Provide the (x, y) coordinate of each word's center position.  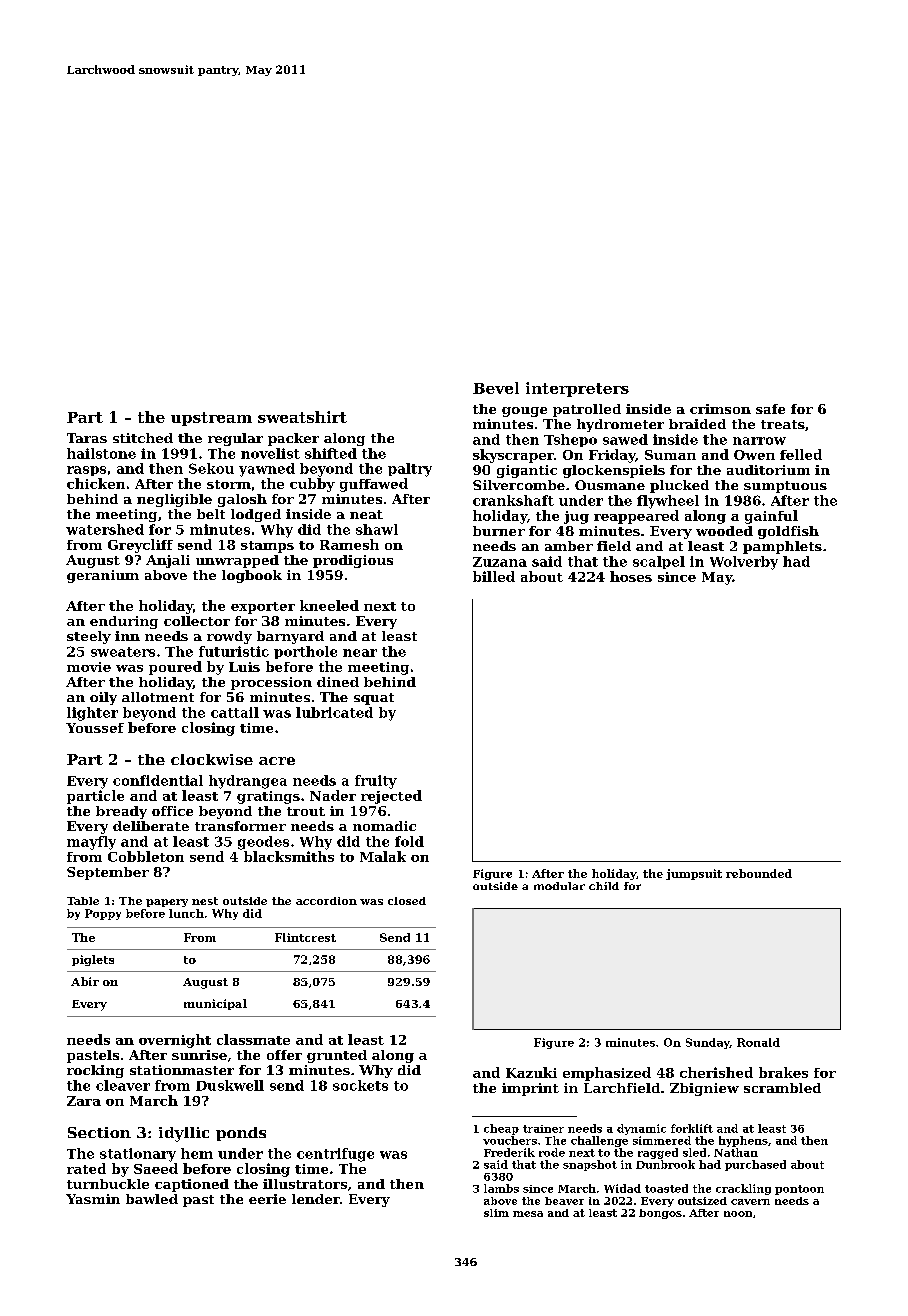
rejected (391, 797)
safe (770, 409)
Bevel (496, 388)
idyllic (184, 1134)
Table (83, 901)
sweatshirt (302, 417)
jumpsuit (694, 874)
